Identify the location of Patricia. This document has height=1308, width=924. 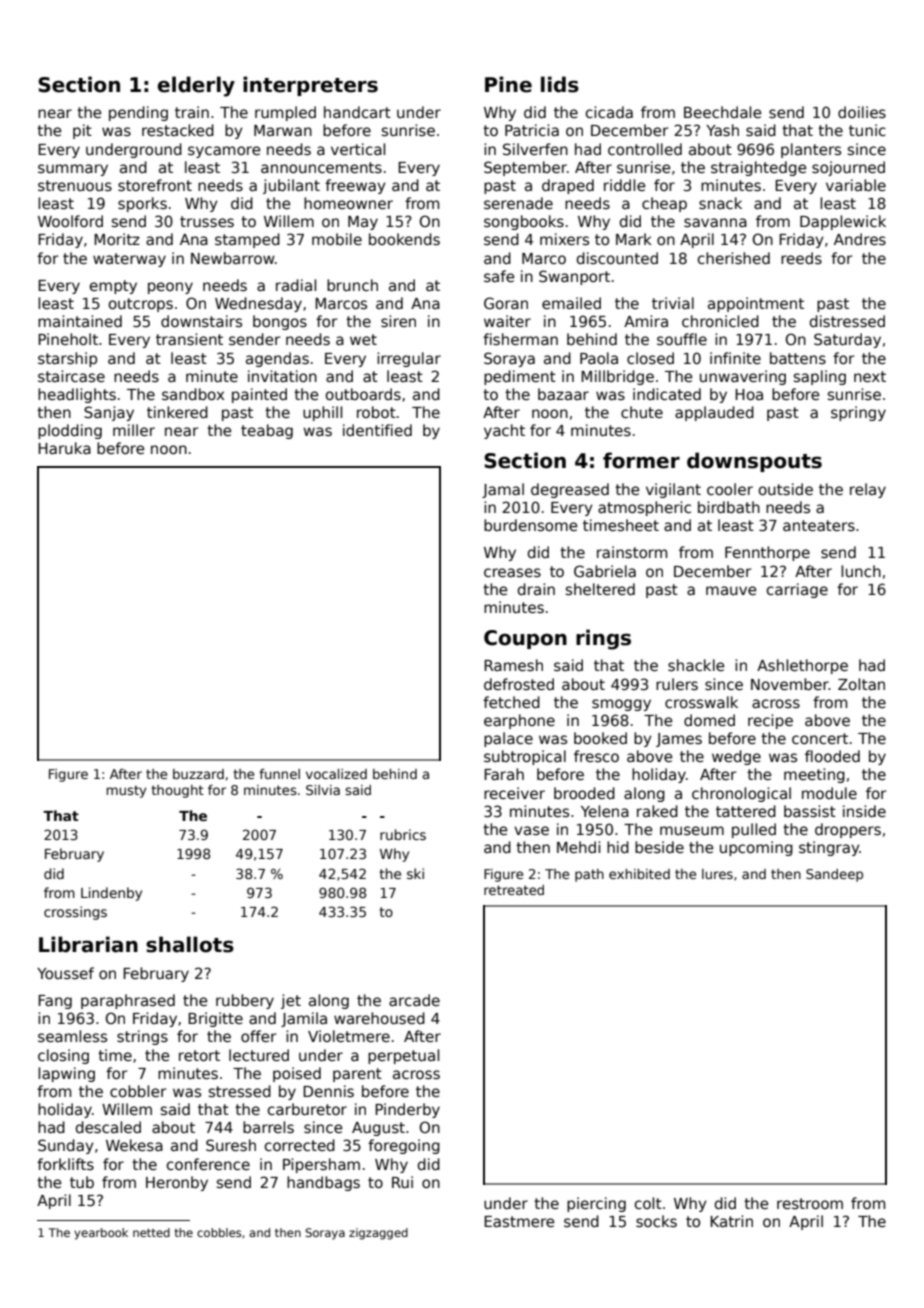
(532, 130).
